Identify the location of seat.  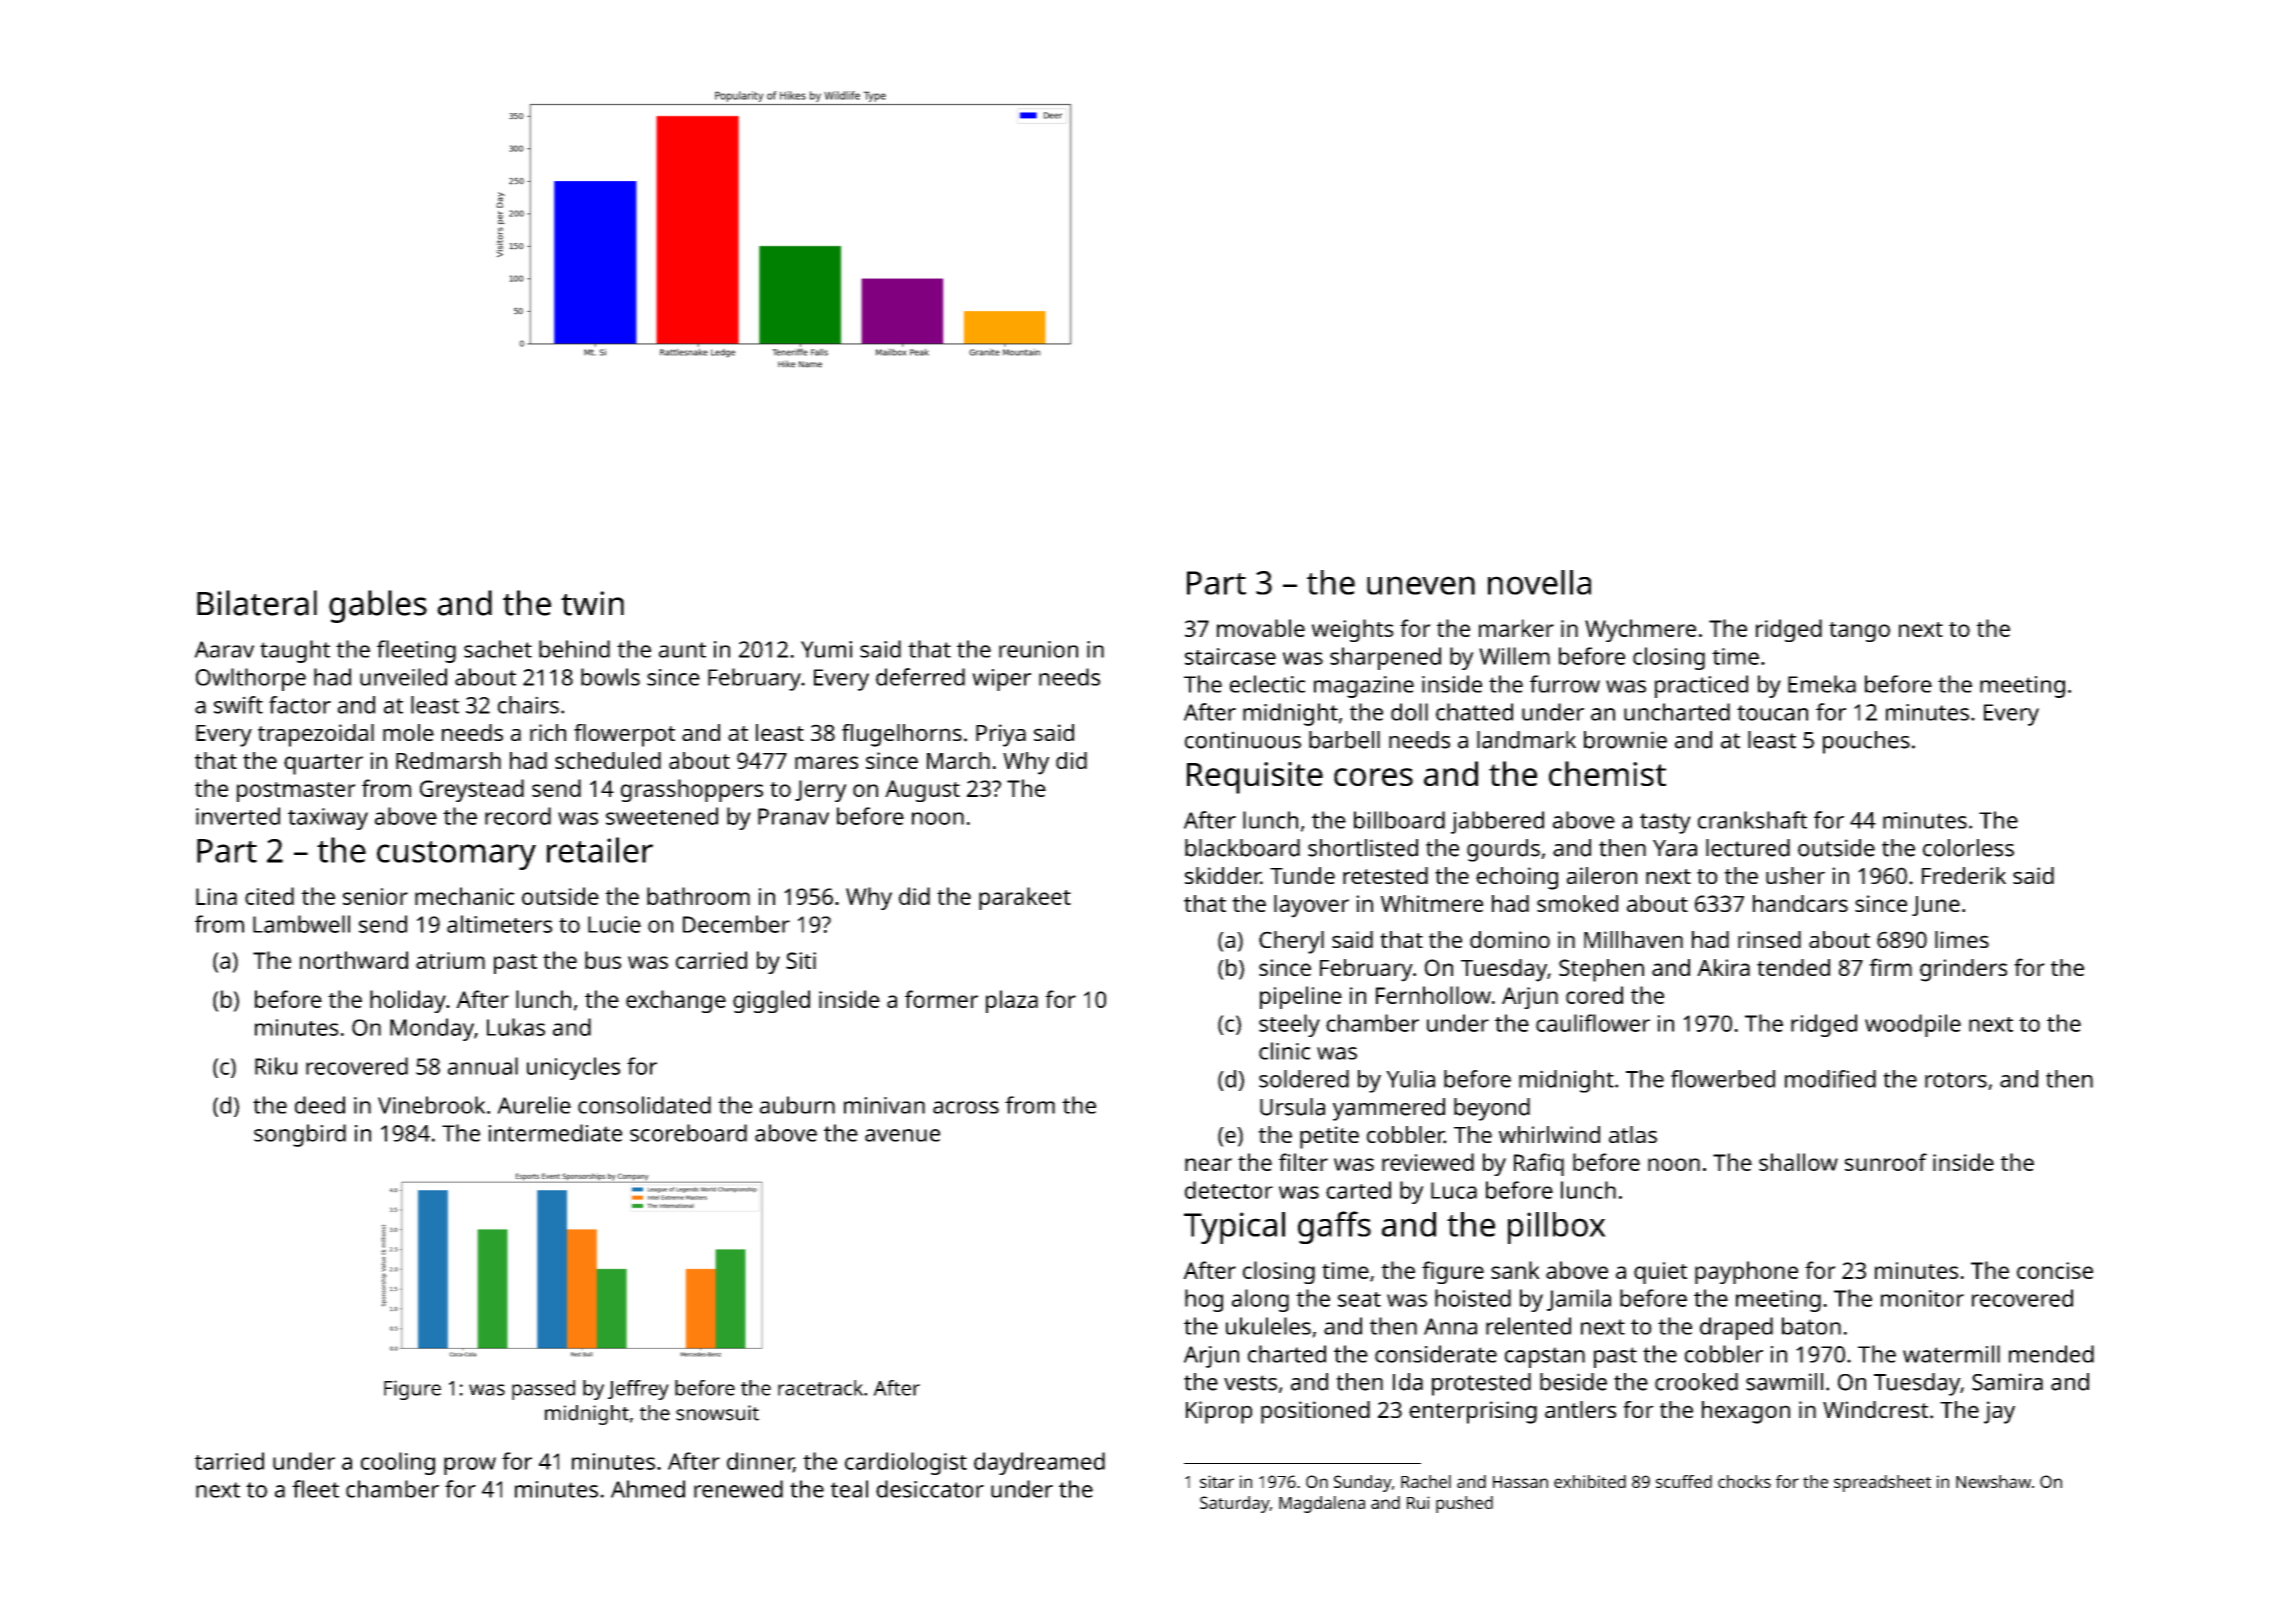
(1359, 1299).
